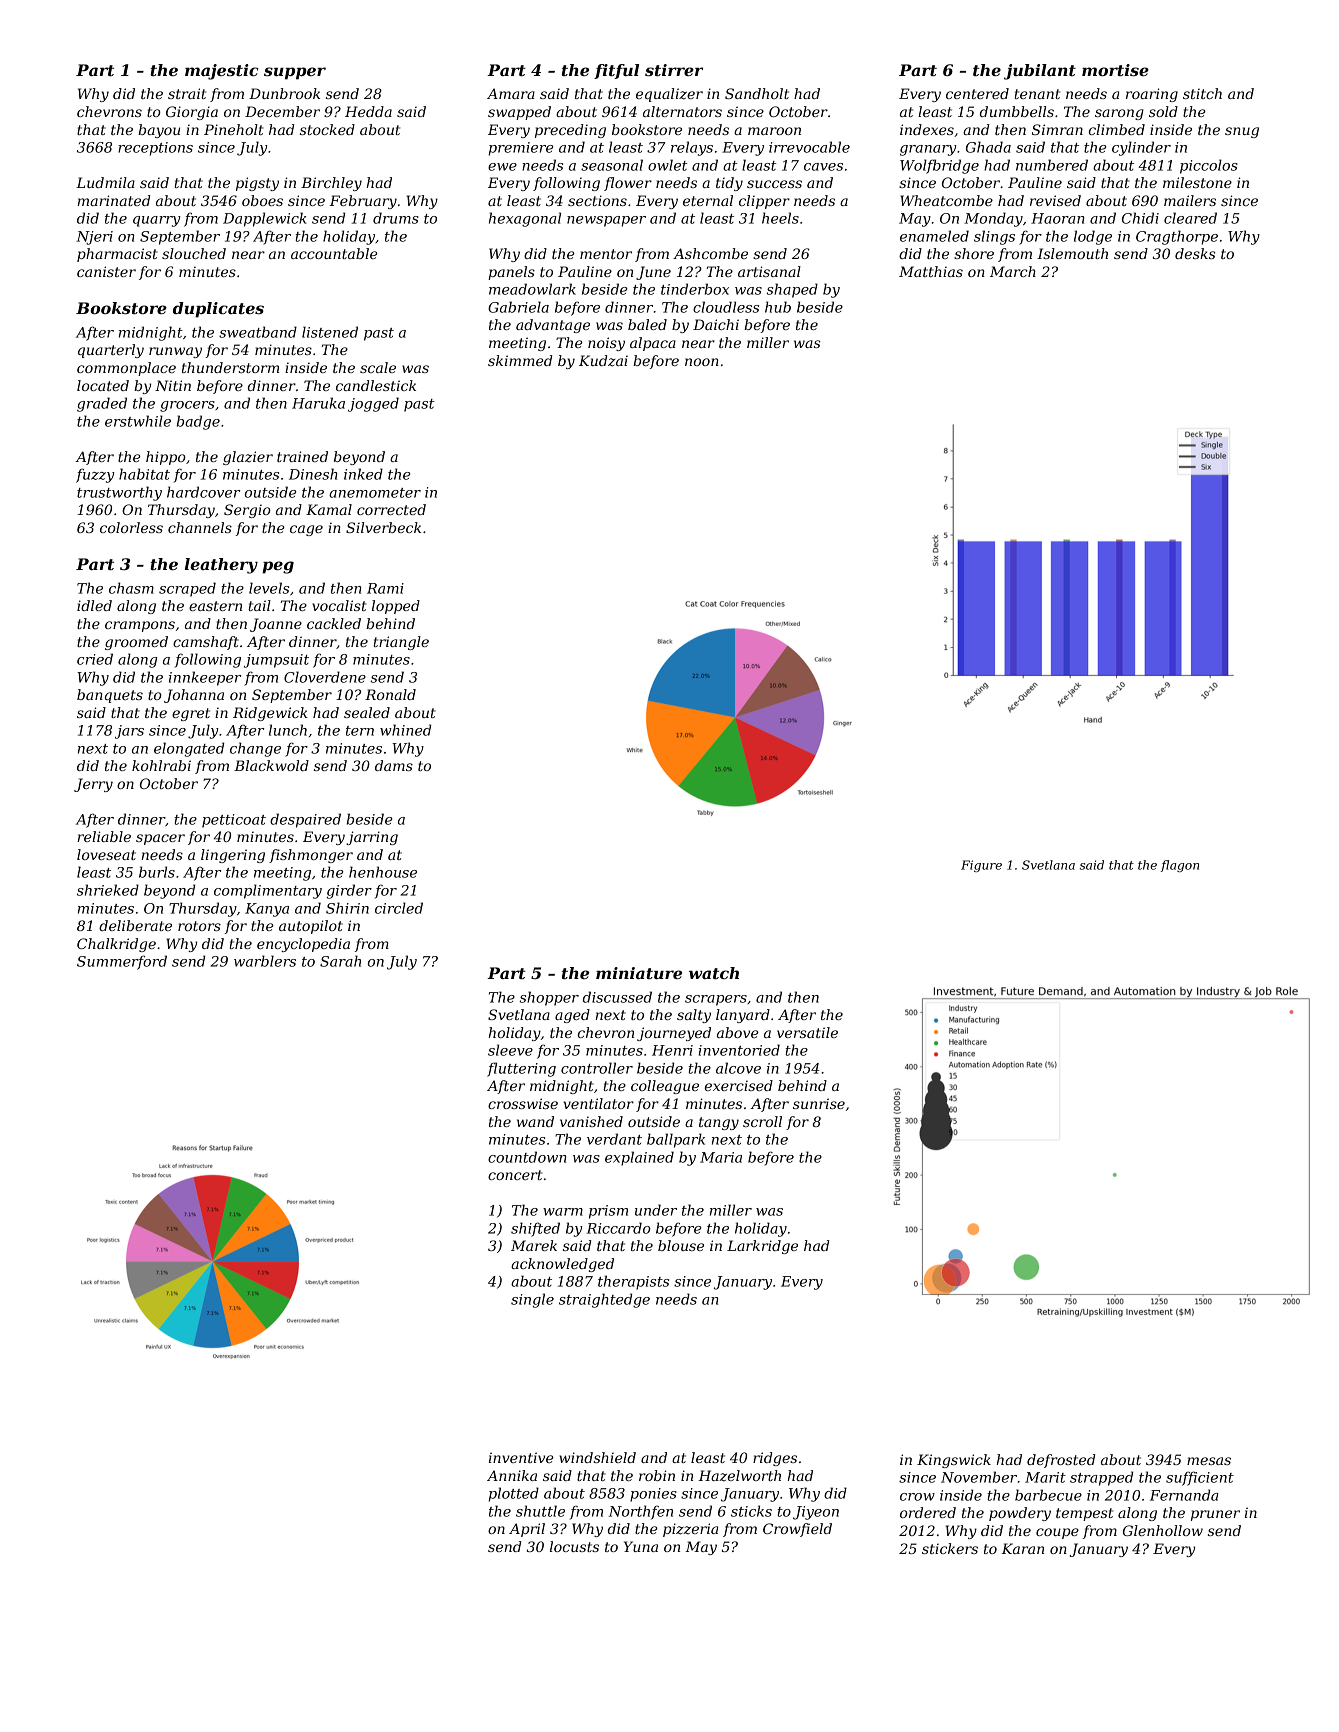 The width and height of the image is (1339, 1732). Describe the element at coordinates (383, 872) in the image. I see `henhouse` at that location.
